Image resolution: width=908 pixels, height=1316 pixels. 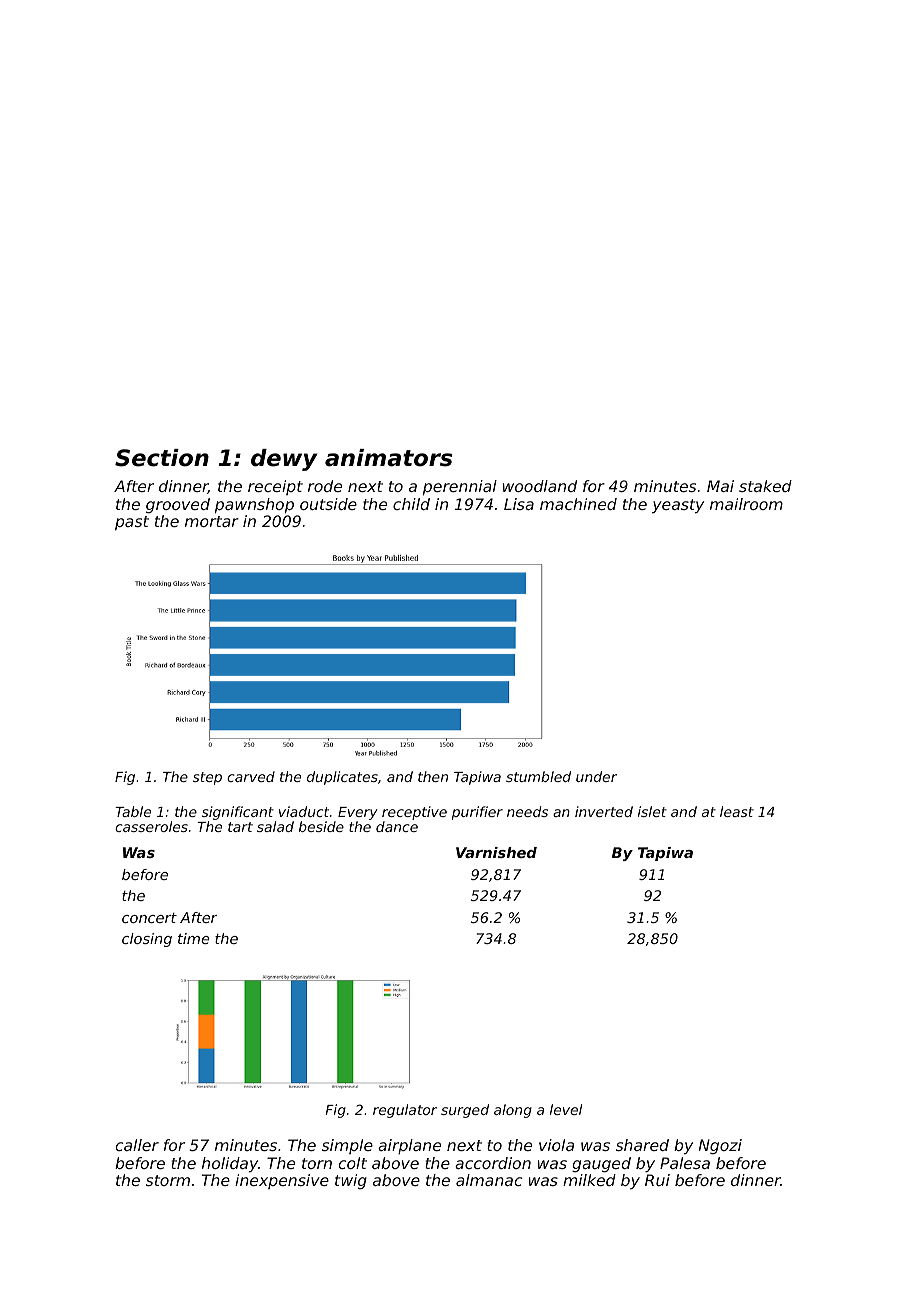 What do you see at coordinates (230, 1165) in the document?
I see `holiday` at bounding box center [230, 1165].
